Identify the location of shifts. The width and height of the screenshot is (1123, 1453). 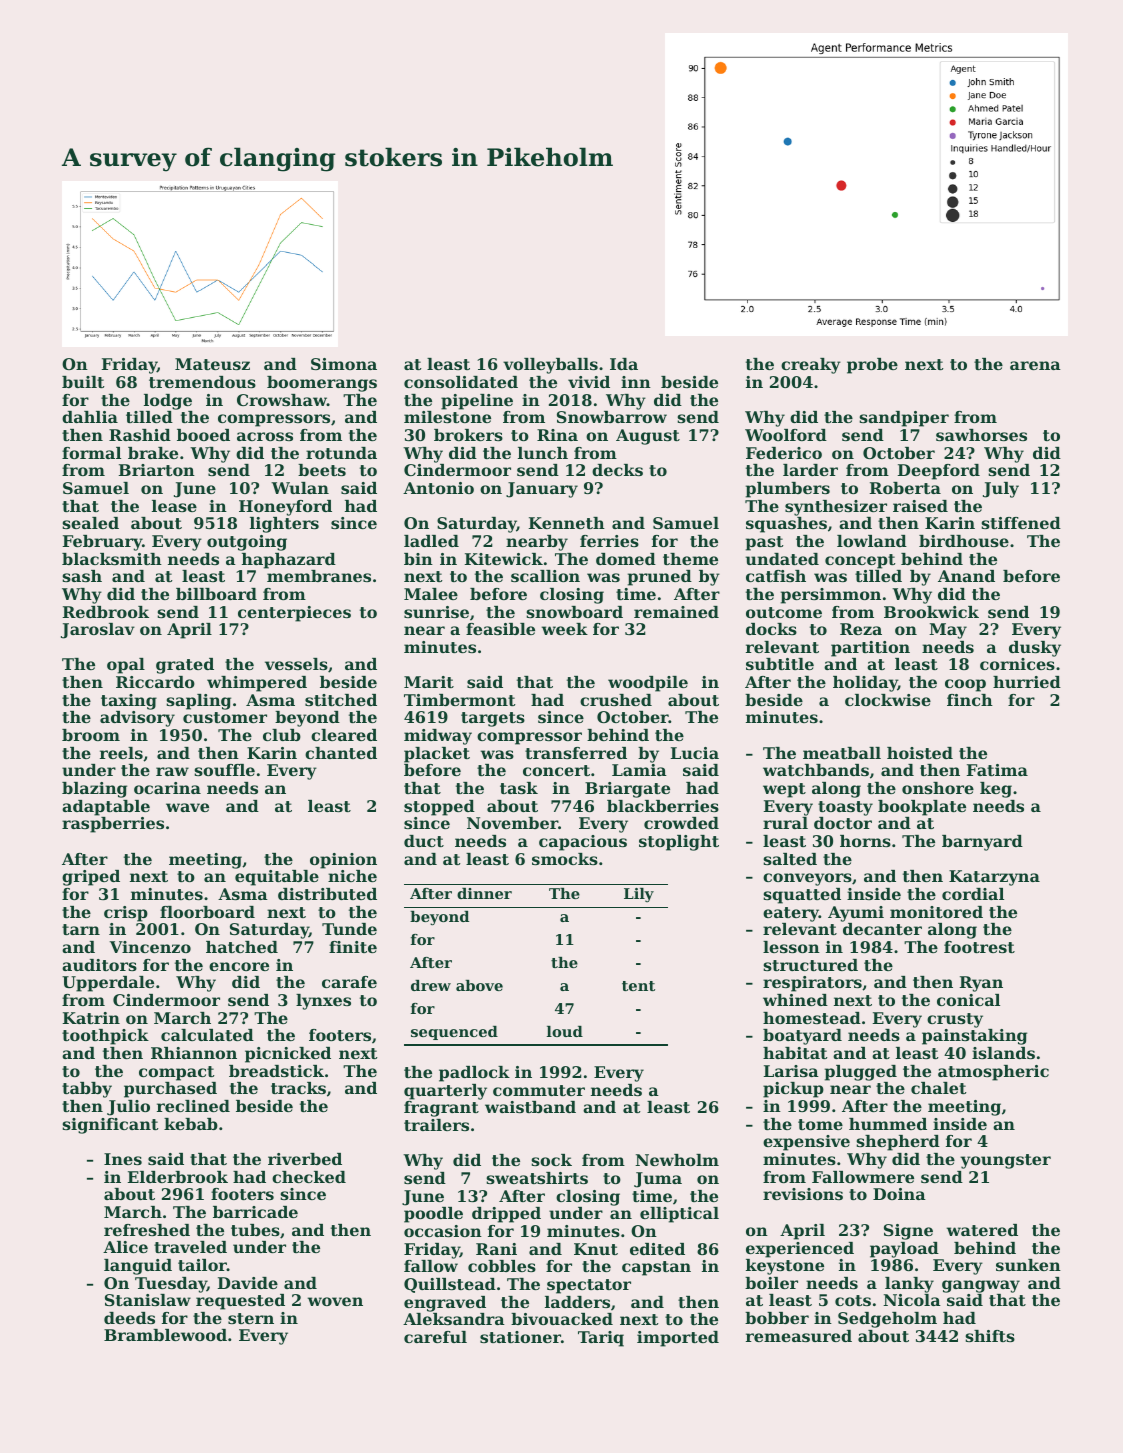
(990, 1336).
